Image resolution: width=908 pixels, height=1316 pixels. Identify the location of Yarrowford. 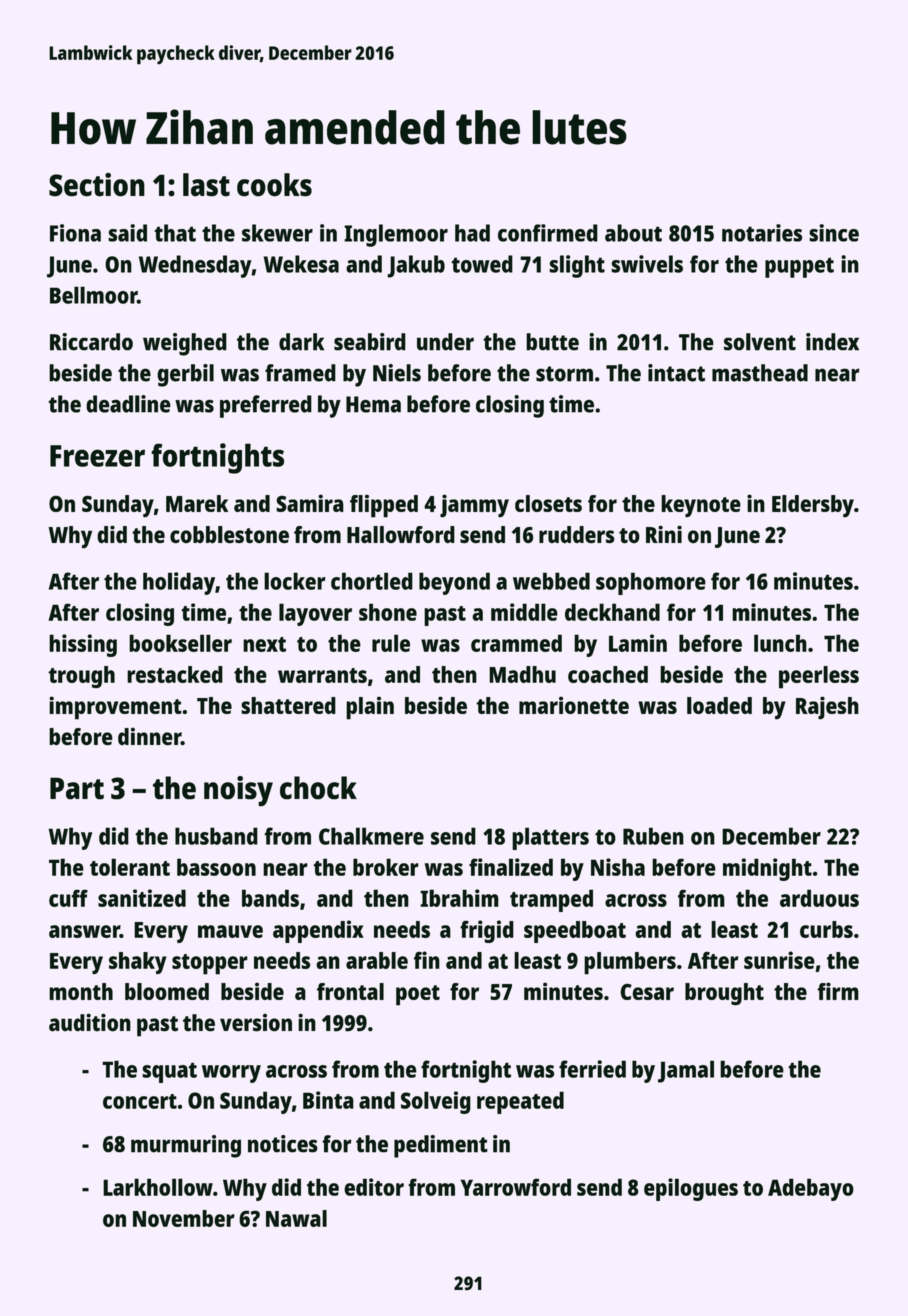
(515, 1187).
